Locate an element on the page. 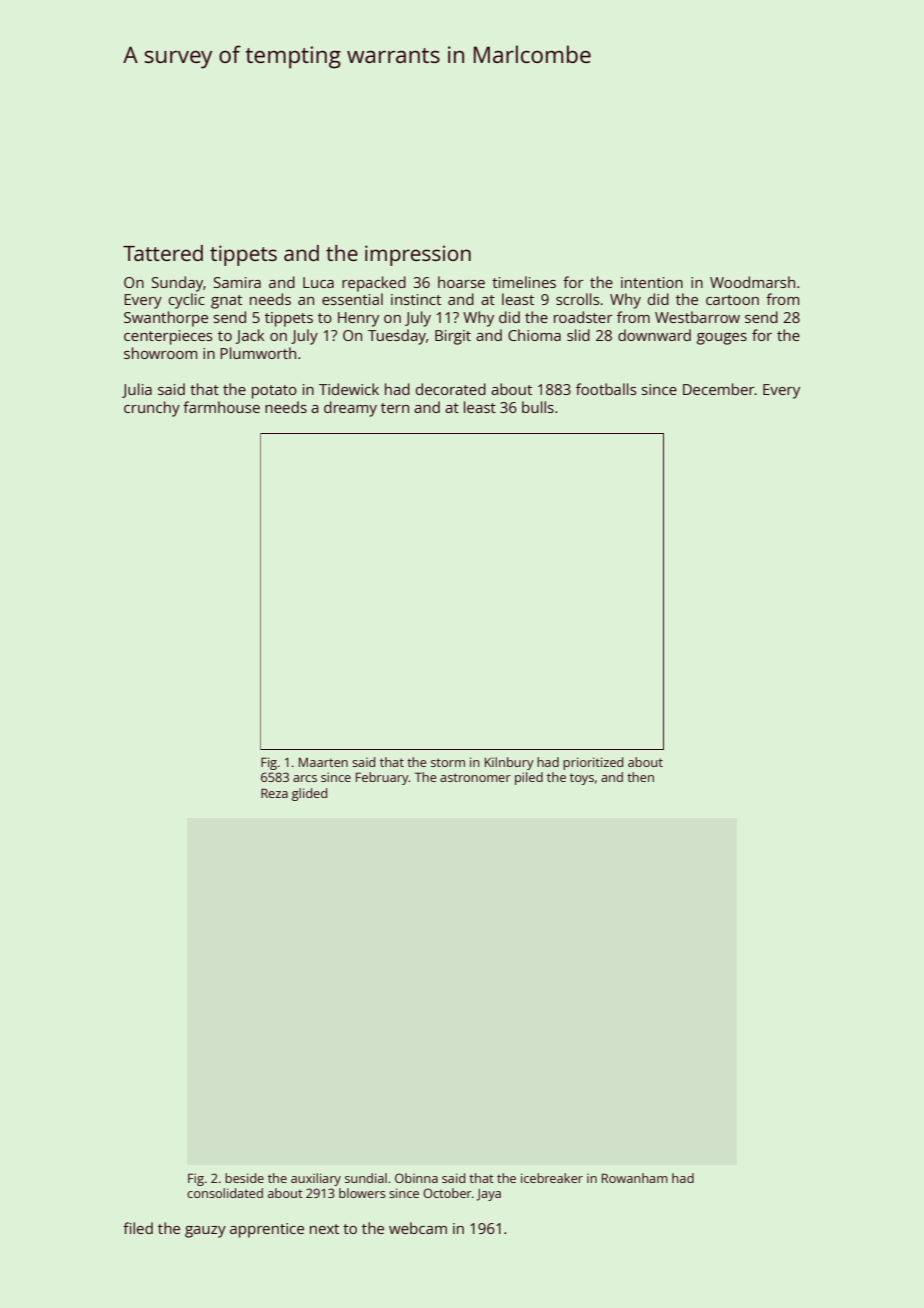  Tattered is located at coordinates (163, 253).
